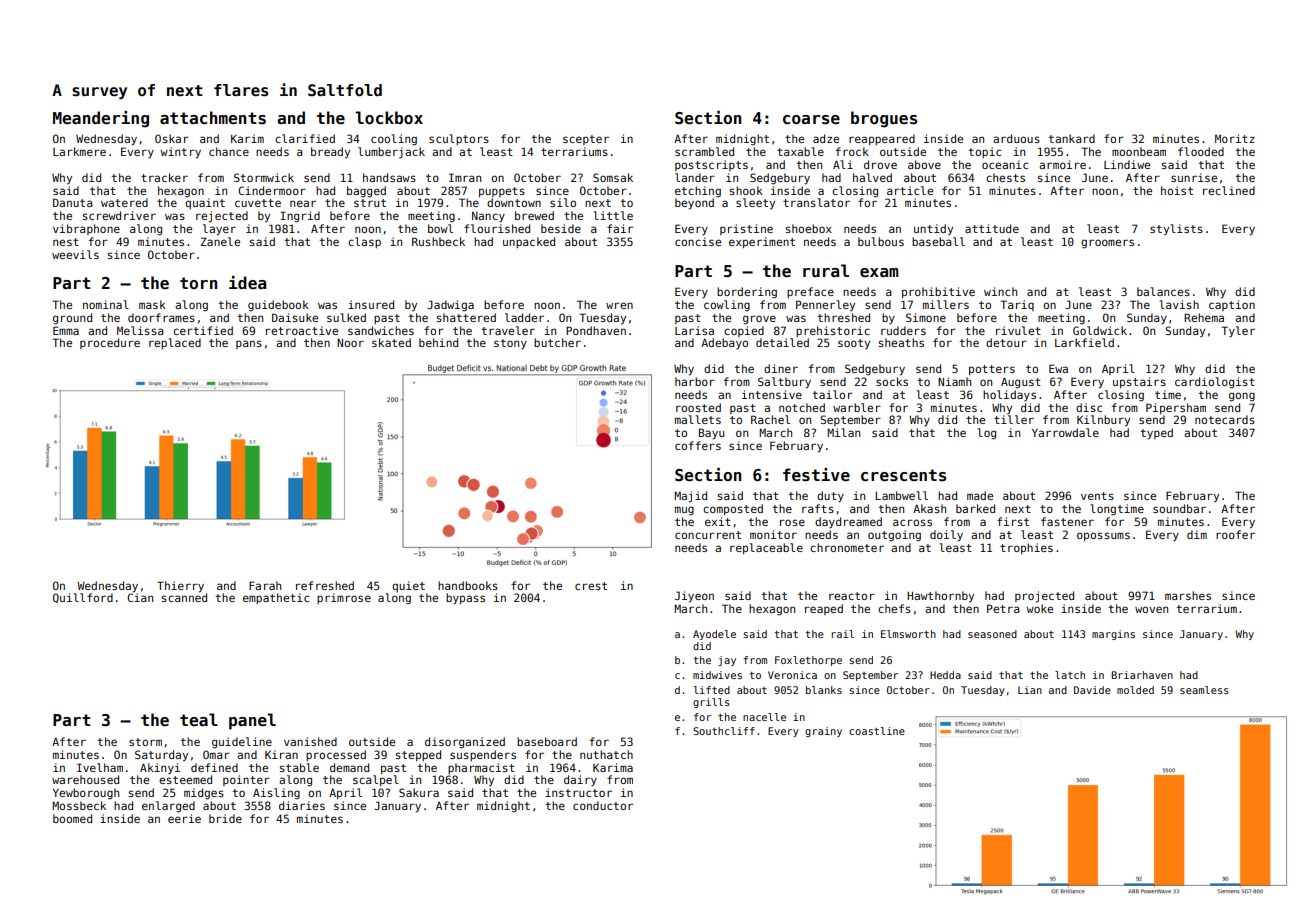 Image resolution: width=1308 pixels, height=924 pixels. Describe the element at coordinates (1188, 595) in the screenshot. I see `marshes` at that location.
